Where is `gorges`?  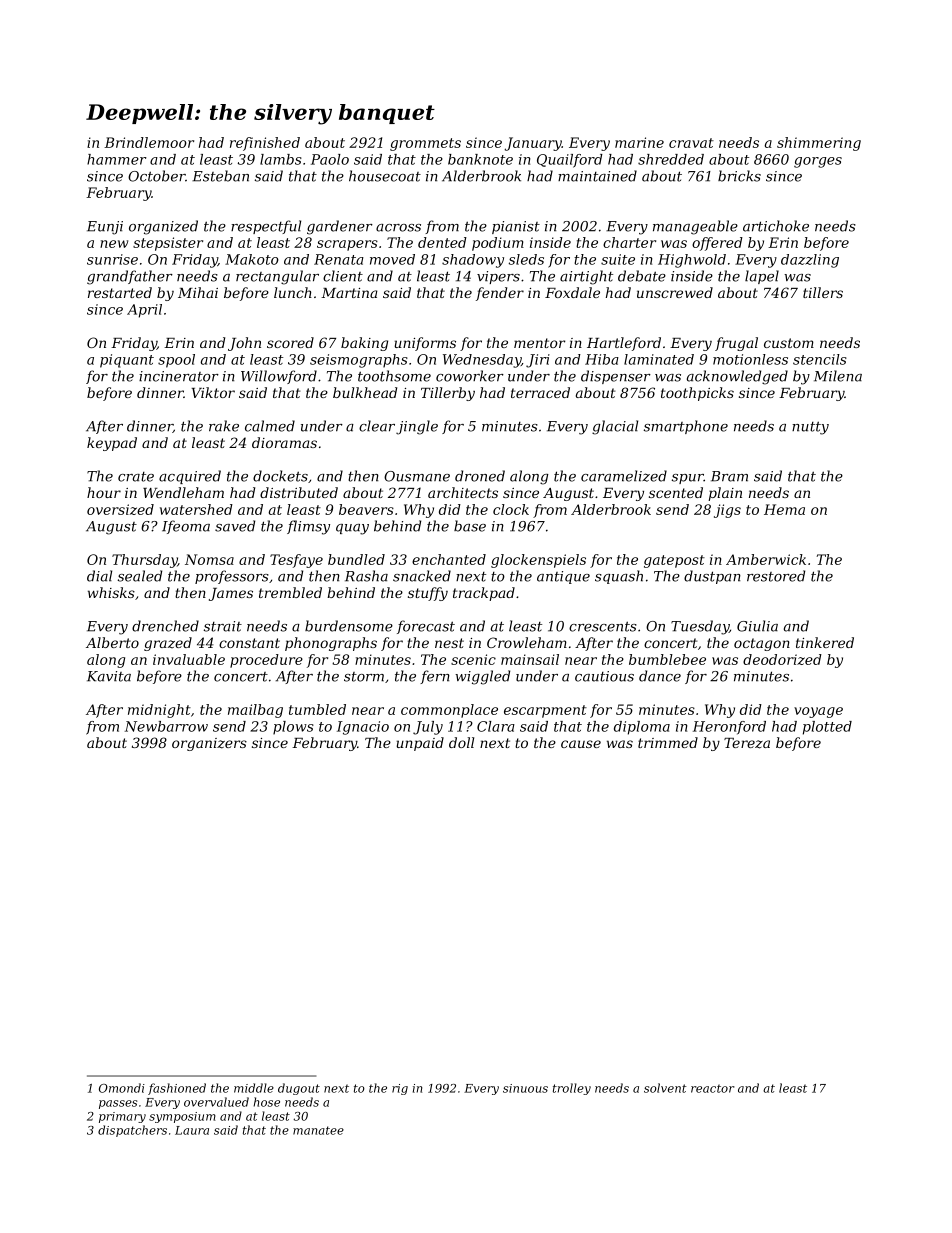 gorges is located at coordinates (818, 162).
